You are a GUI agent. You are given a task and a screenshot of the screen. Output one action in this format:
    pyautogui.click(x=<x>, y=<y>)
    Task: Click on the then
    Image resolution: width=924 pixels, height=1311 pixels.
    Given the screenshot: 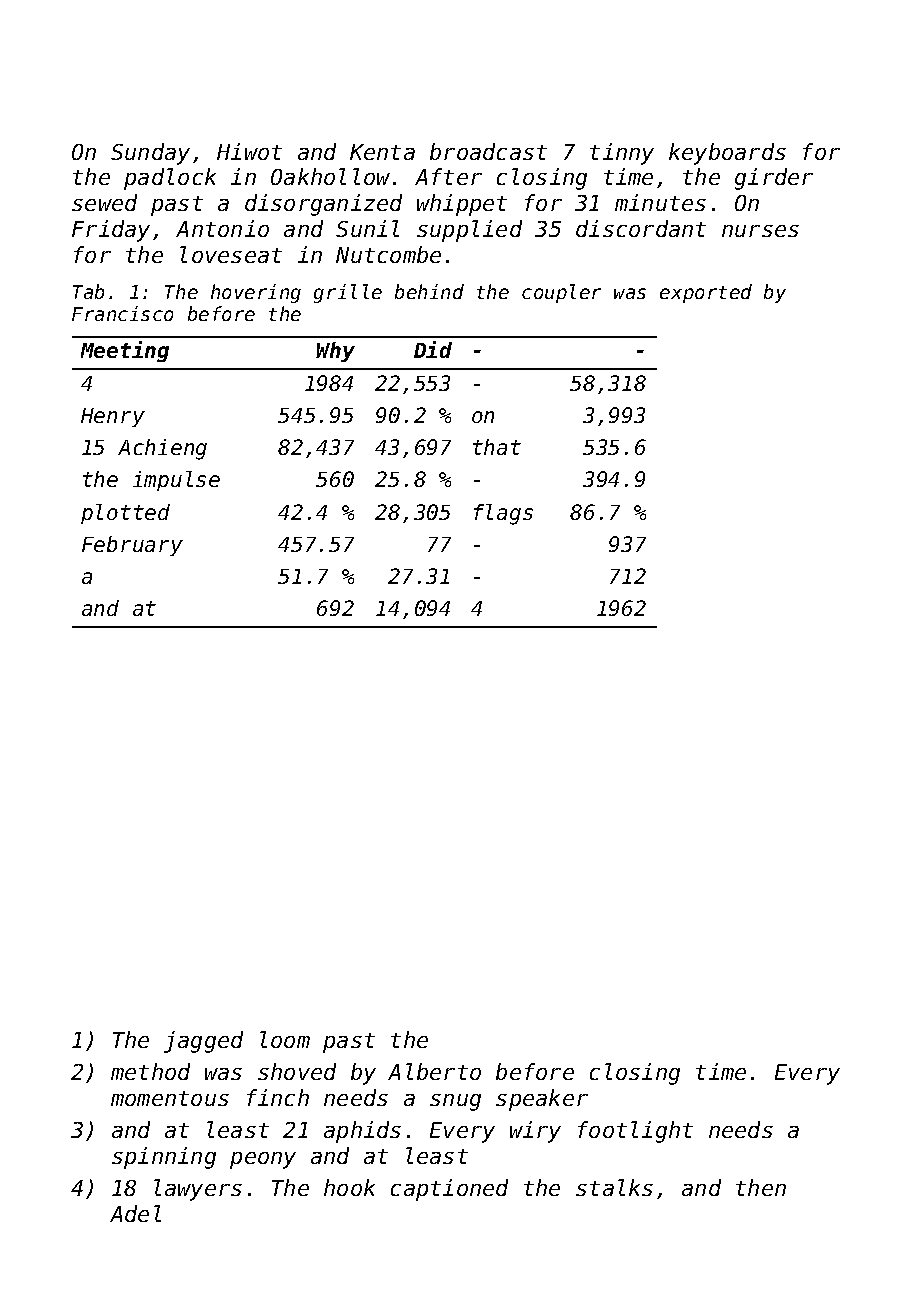 What is the action you would take?
    pyautogui.click(x=761, y=1187)
